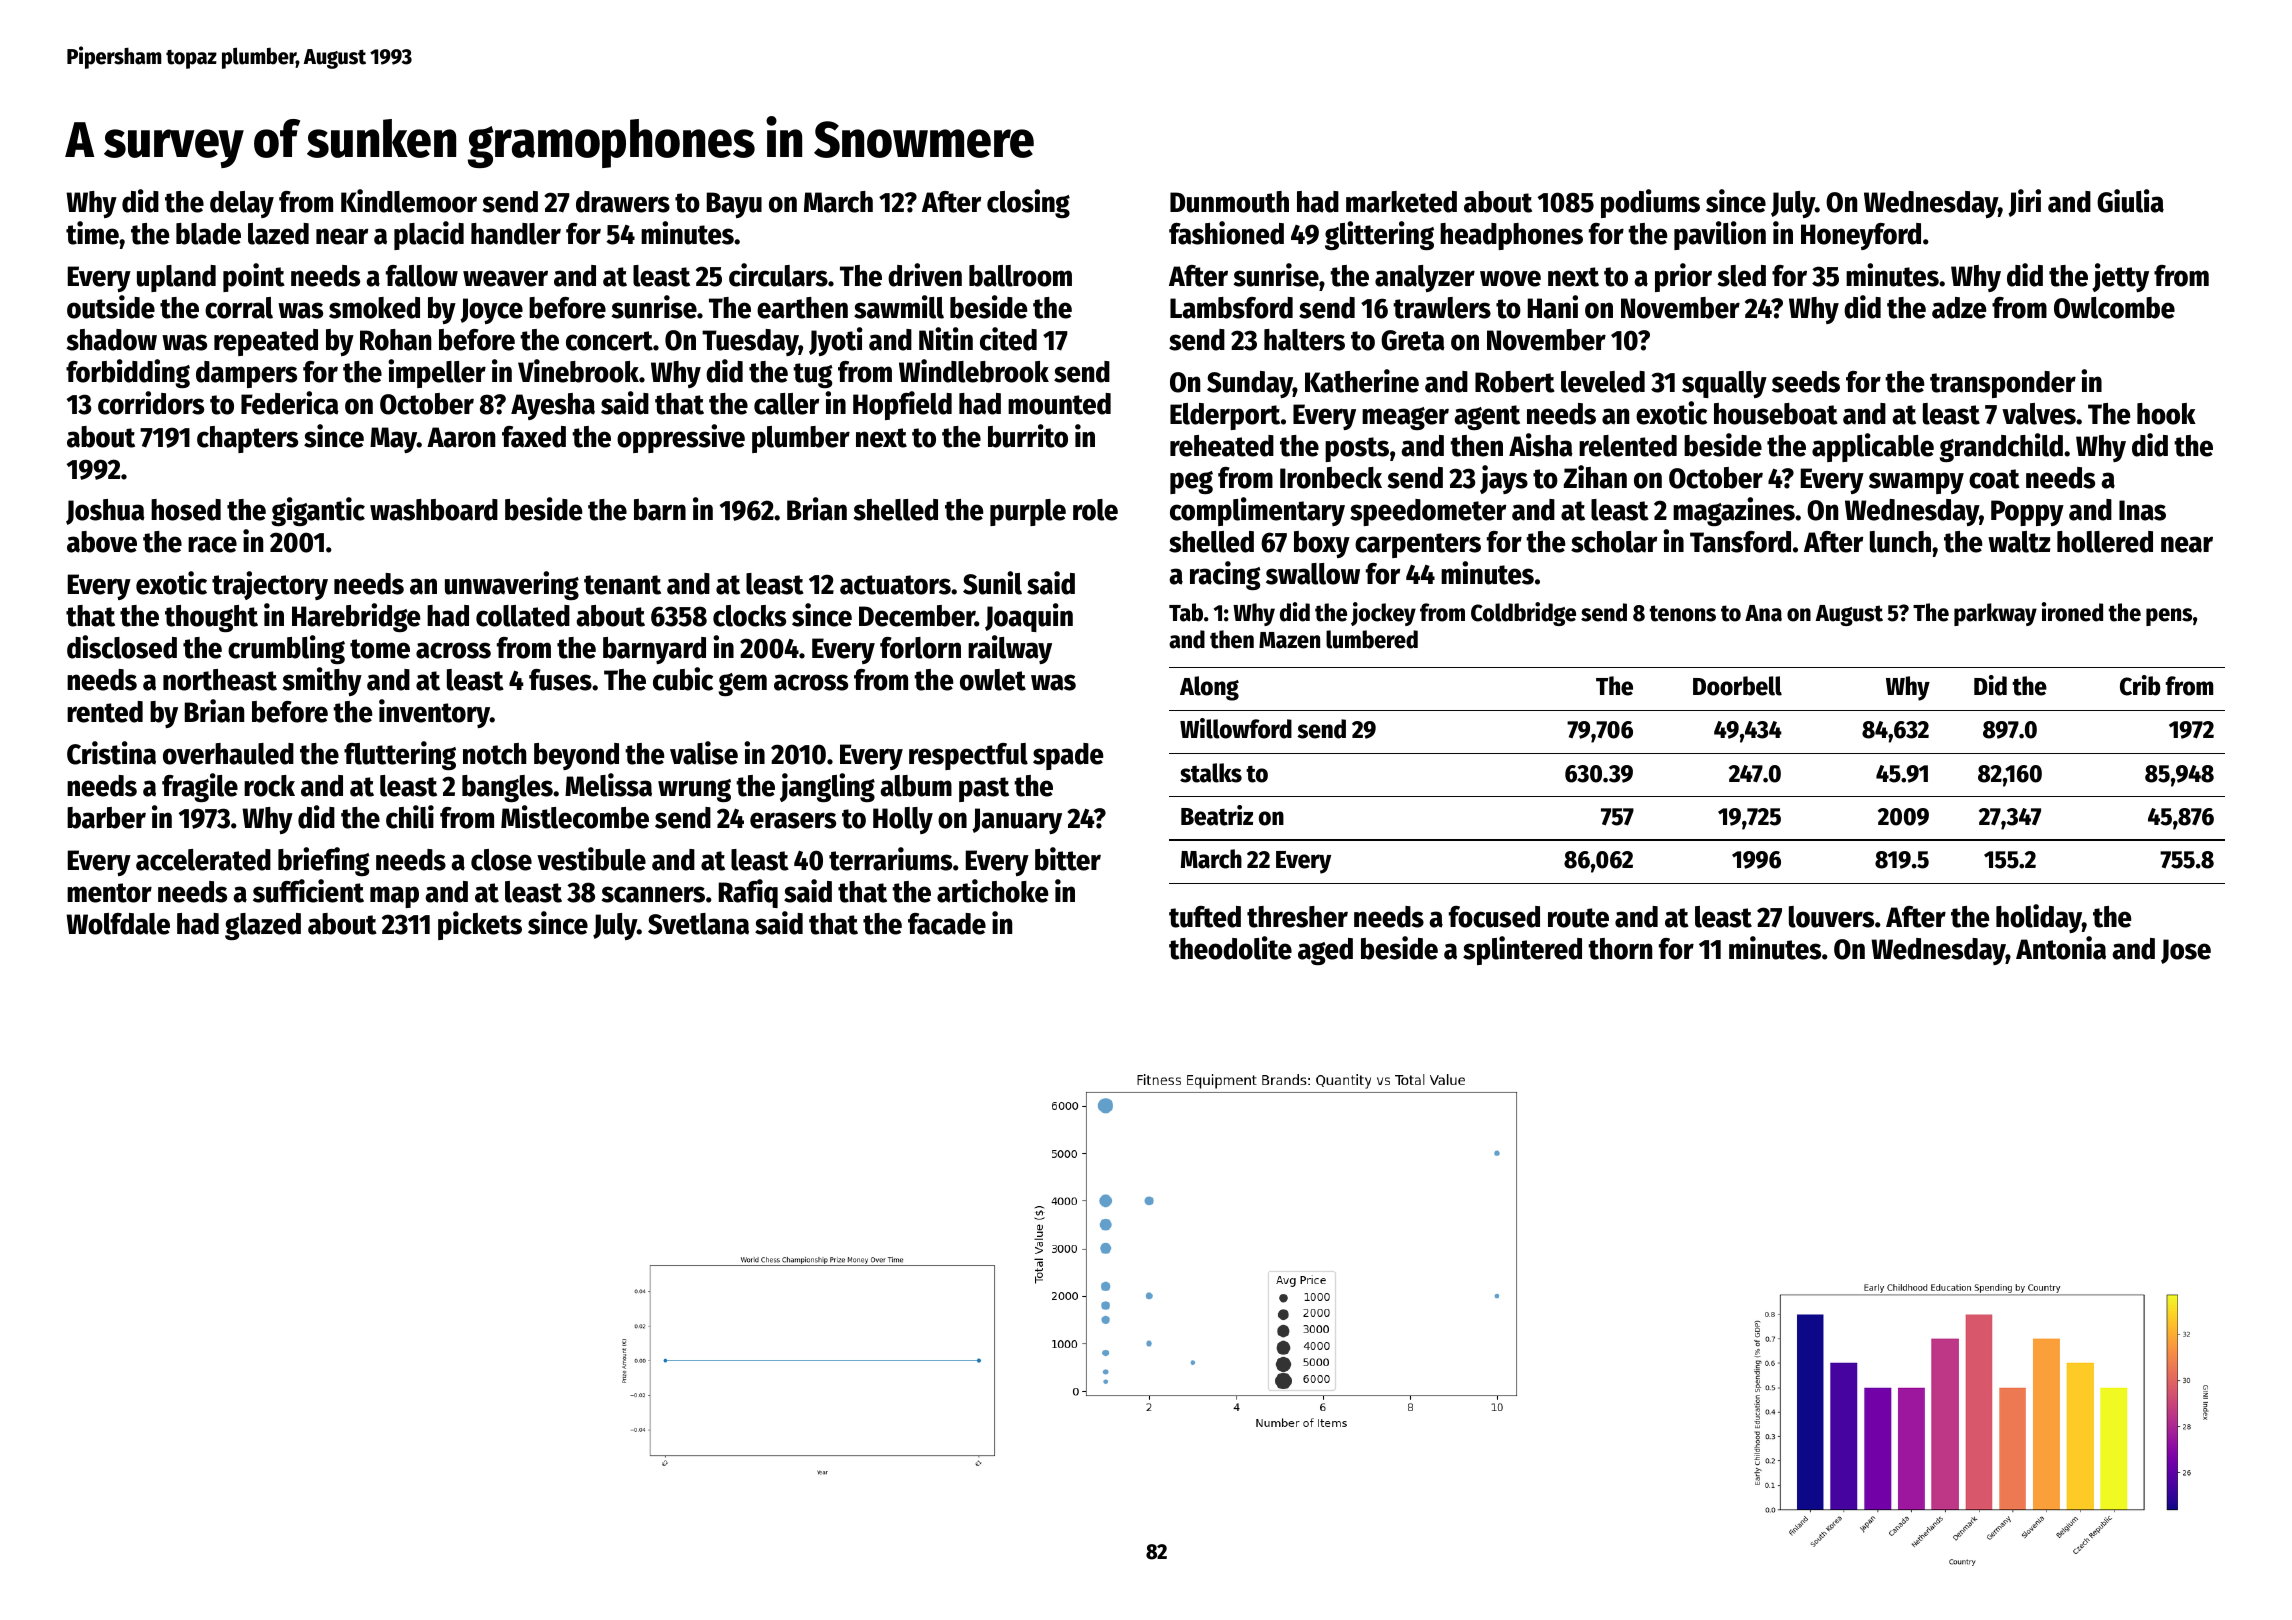 This image has width=2292, height=1620. What do you see at coordinates (186, 510) in the image?
I see `hosed` at bounding box center [186, 510].
